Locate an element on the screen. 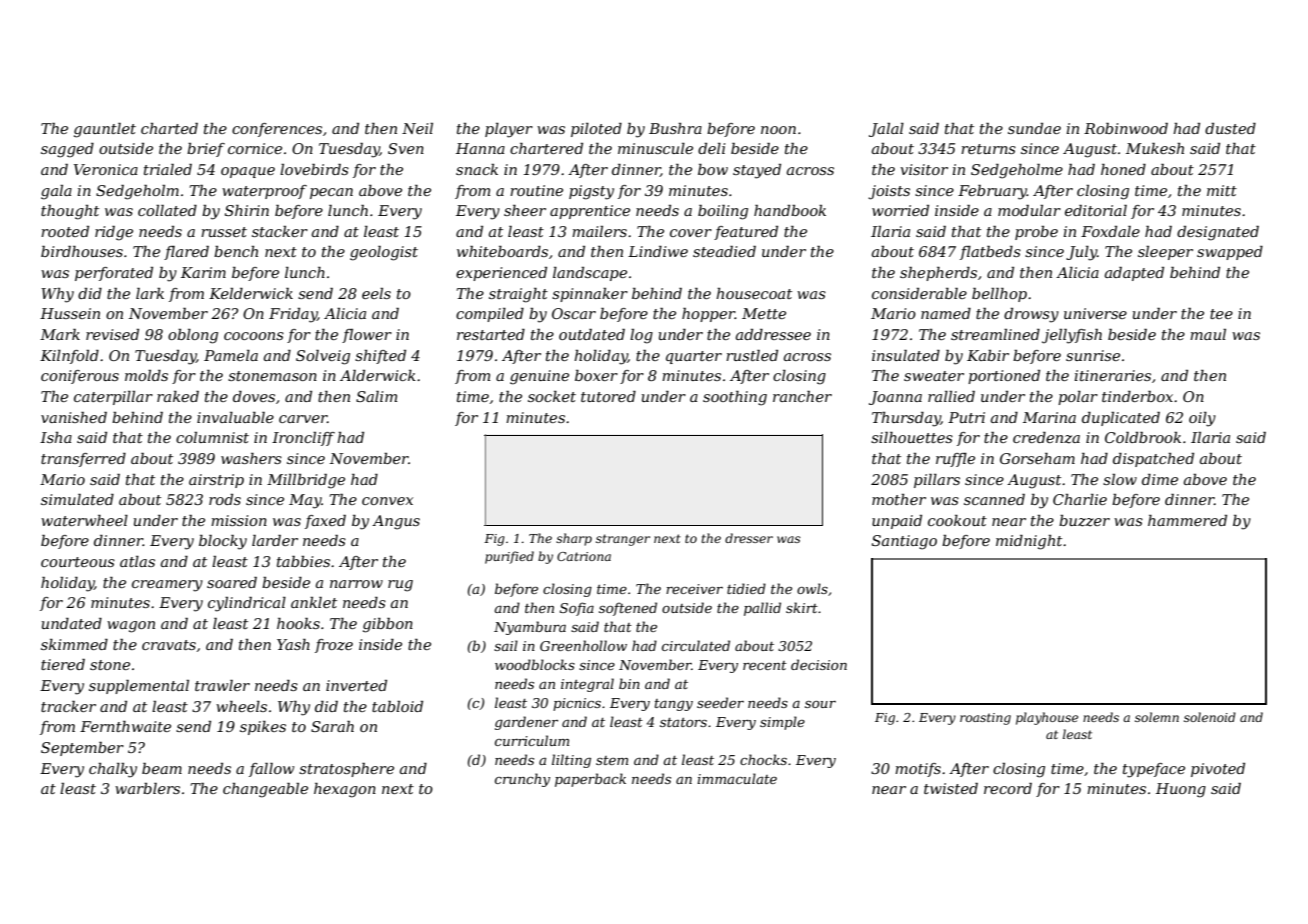  considerable is located at coordinates (919, 293).
